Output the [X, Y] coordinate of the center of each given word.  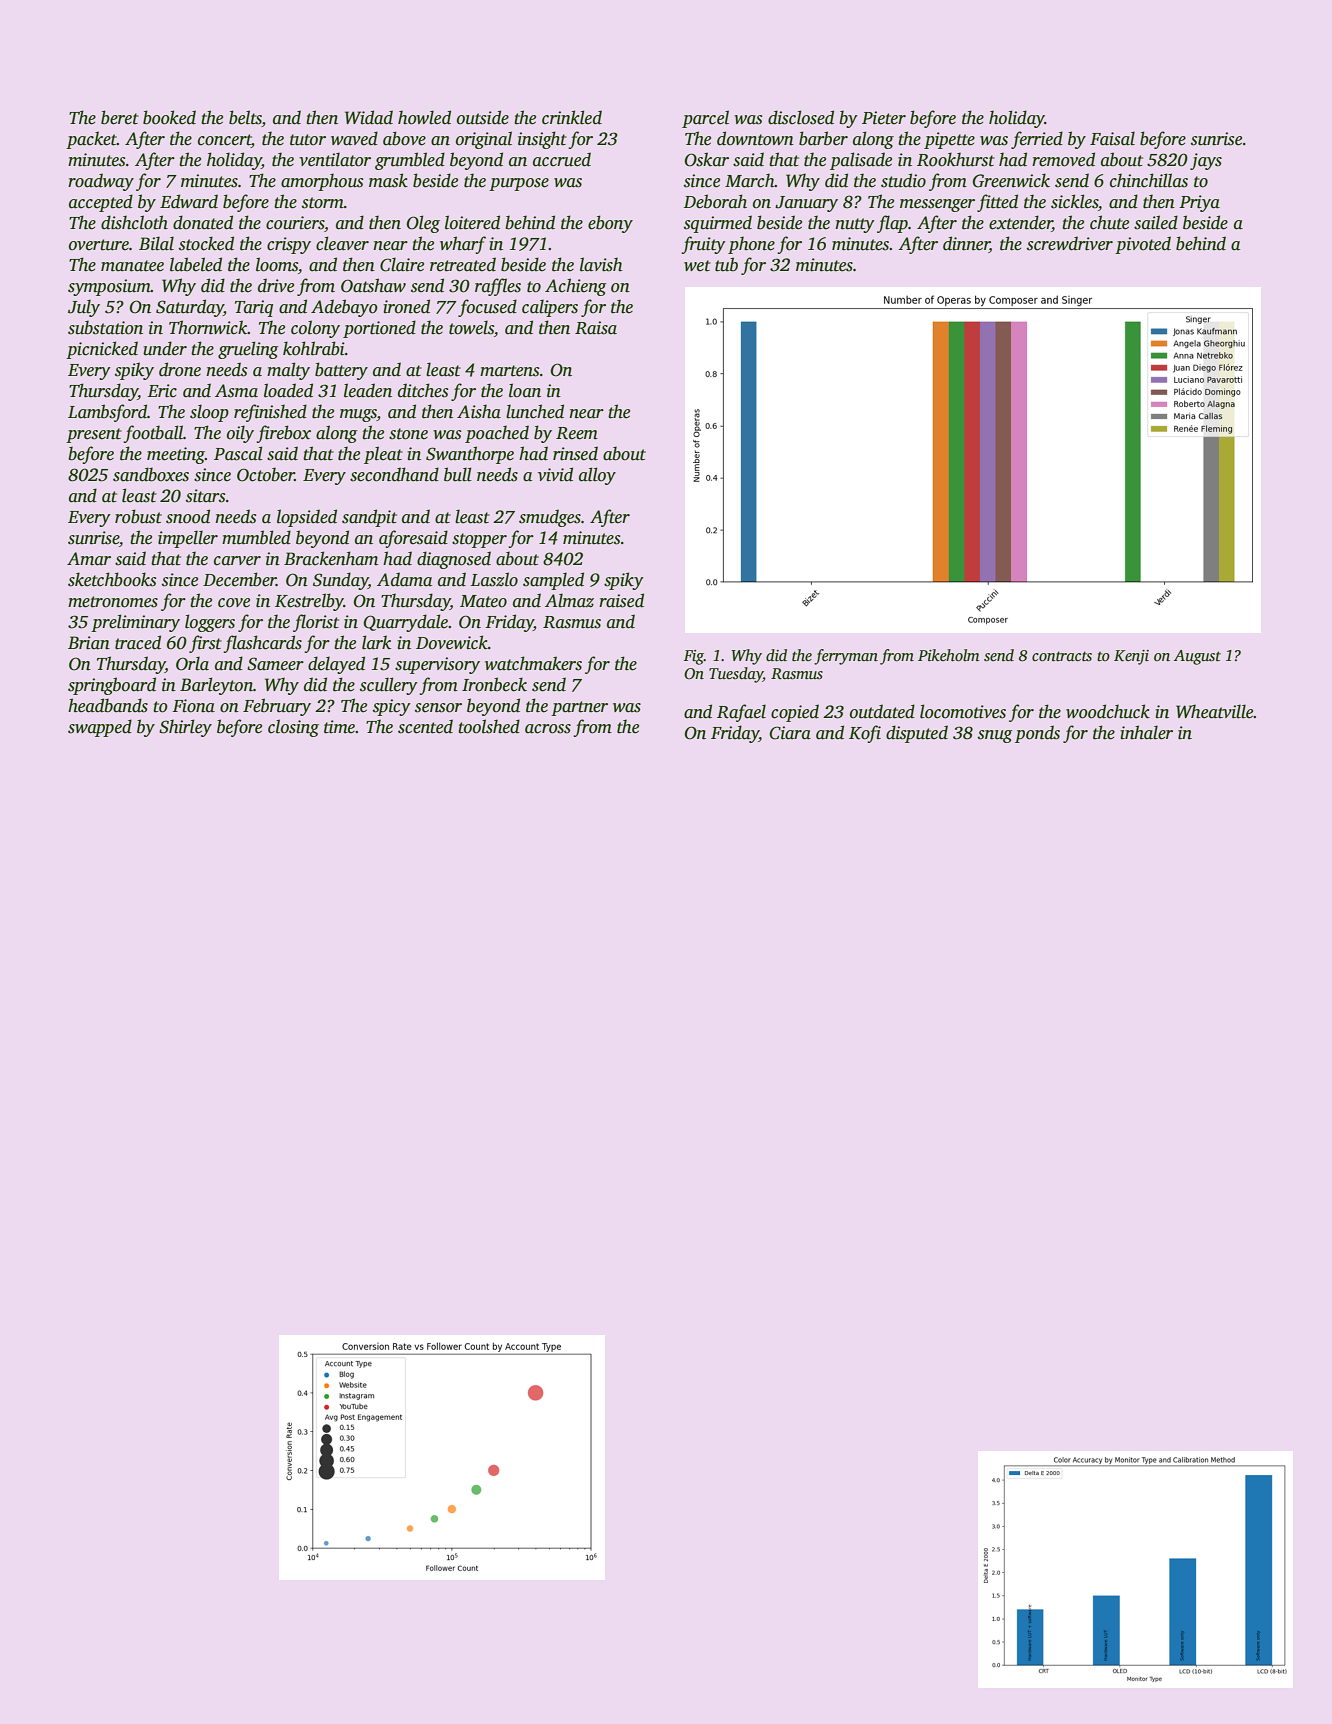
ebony [610, 224]
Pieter [884, 118]
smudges [550, 518]
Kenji [1131, 657]
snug [995, 736]
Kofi [865, 734]
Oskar [707, 159]
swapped [100, 728]
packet [91, 140]
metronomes [113, 602]
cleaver [342, 243]
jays [1206, 161]
